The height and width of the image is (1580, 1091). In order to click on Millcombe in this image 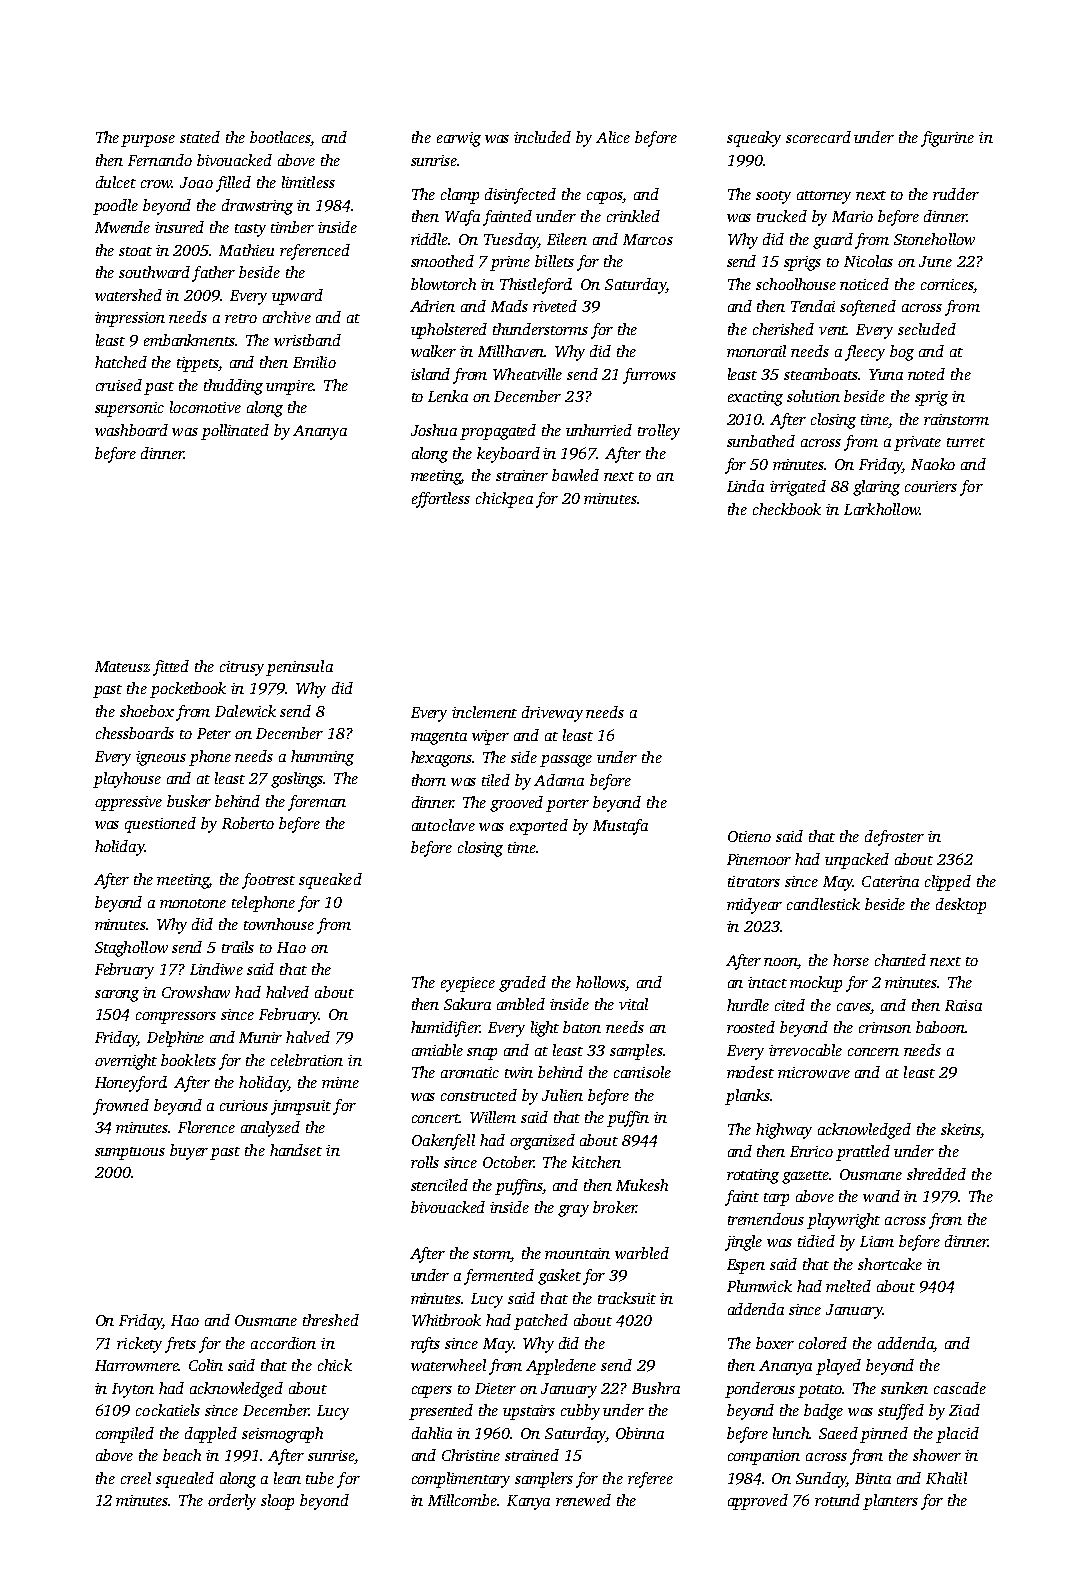, I will do `click(463, 1500)`.
